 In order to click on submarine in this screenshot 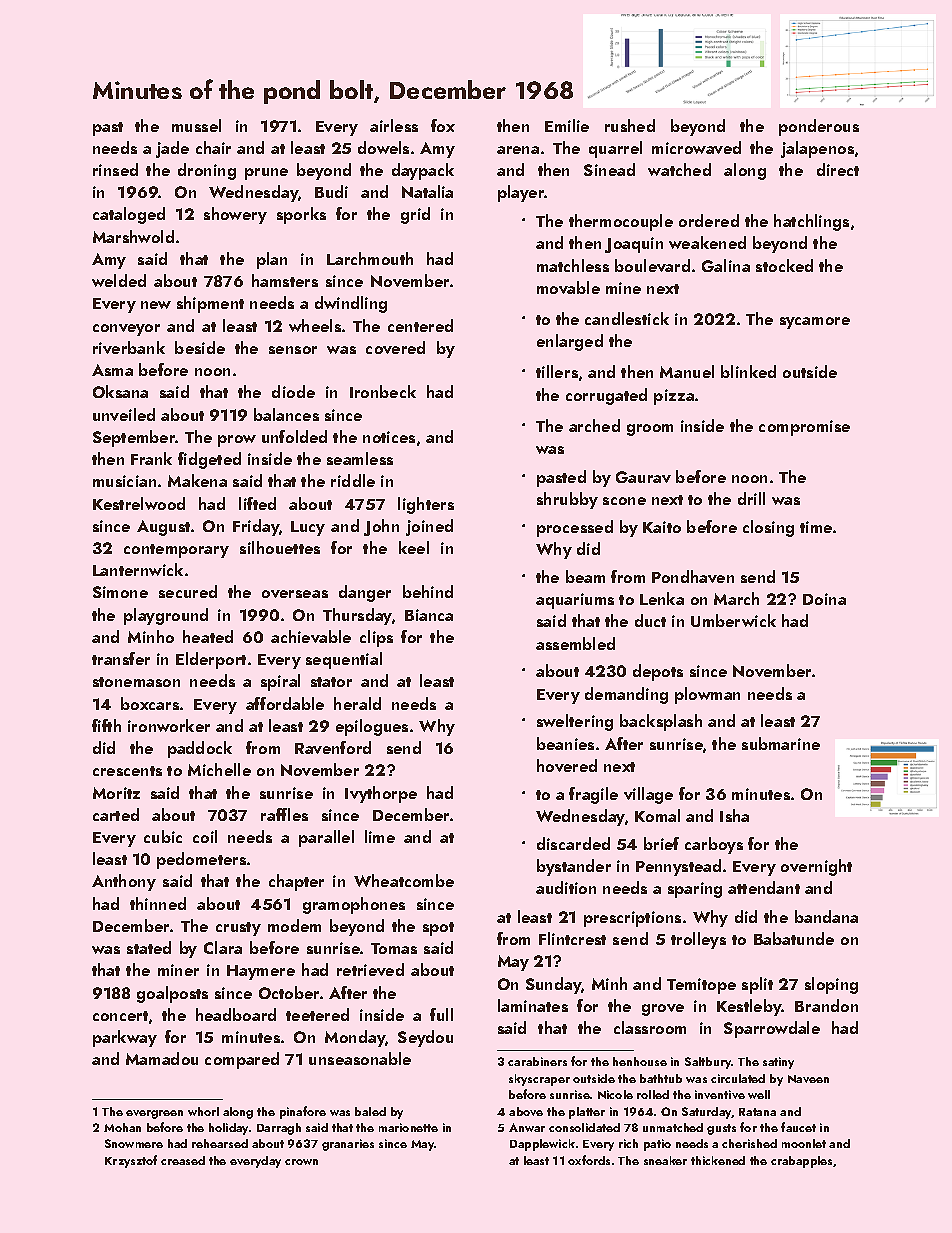, I will do `click(781, 743)`.
